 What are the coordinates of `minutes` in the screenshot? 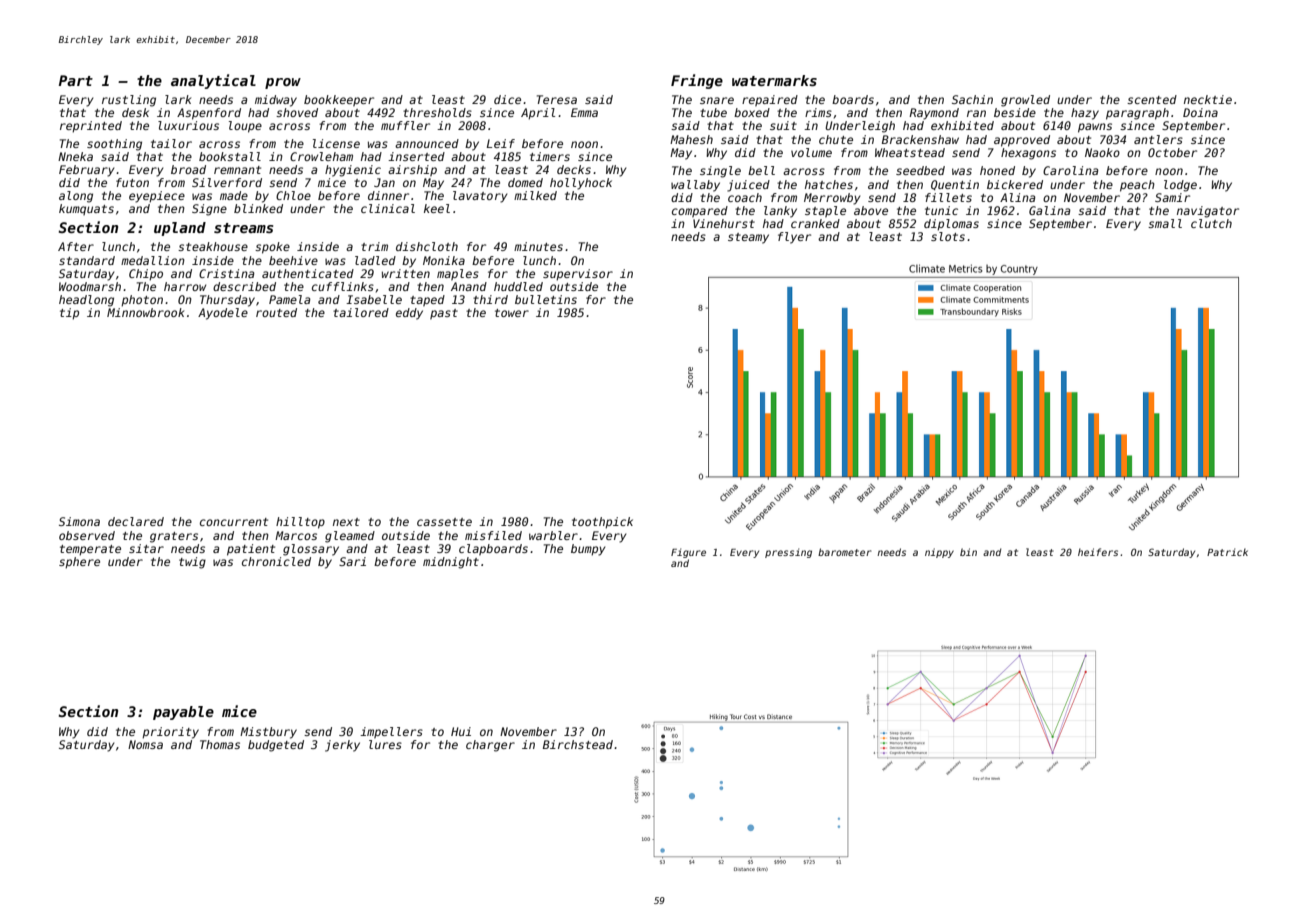 It's located at (538, 246).
